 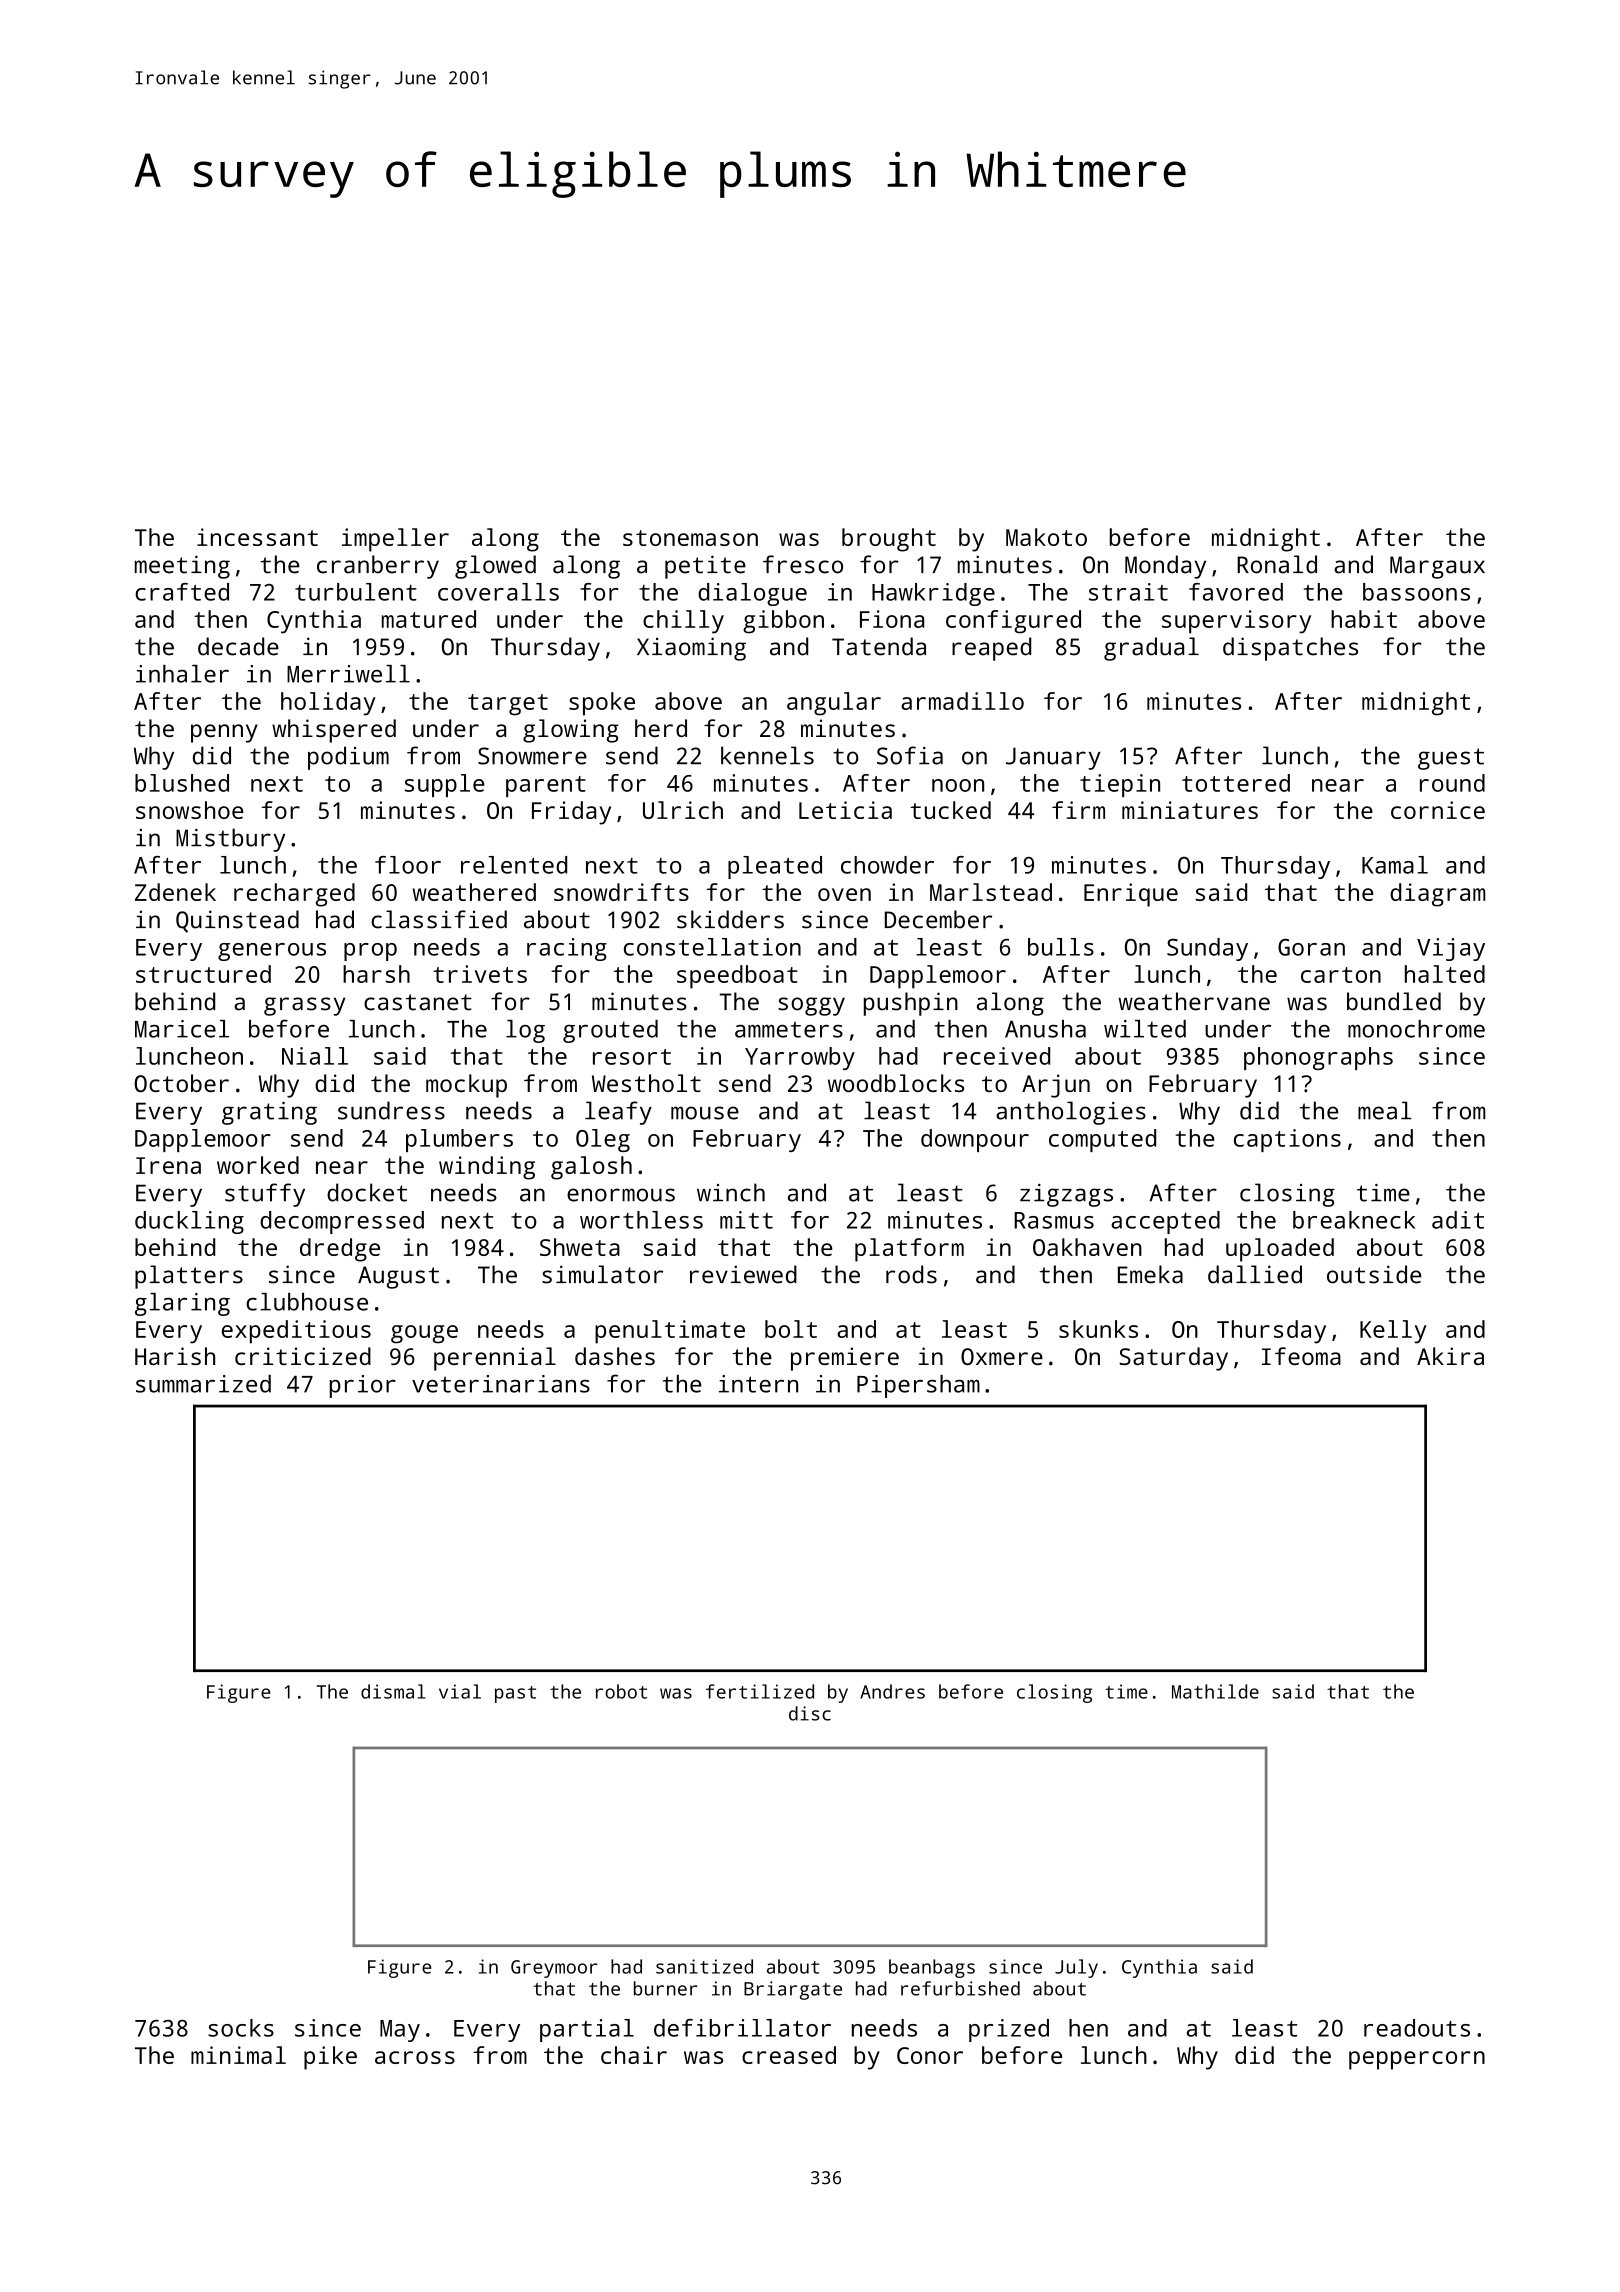 I want to click on enormous, so click(x=621, y=1195).
